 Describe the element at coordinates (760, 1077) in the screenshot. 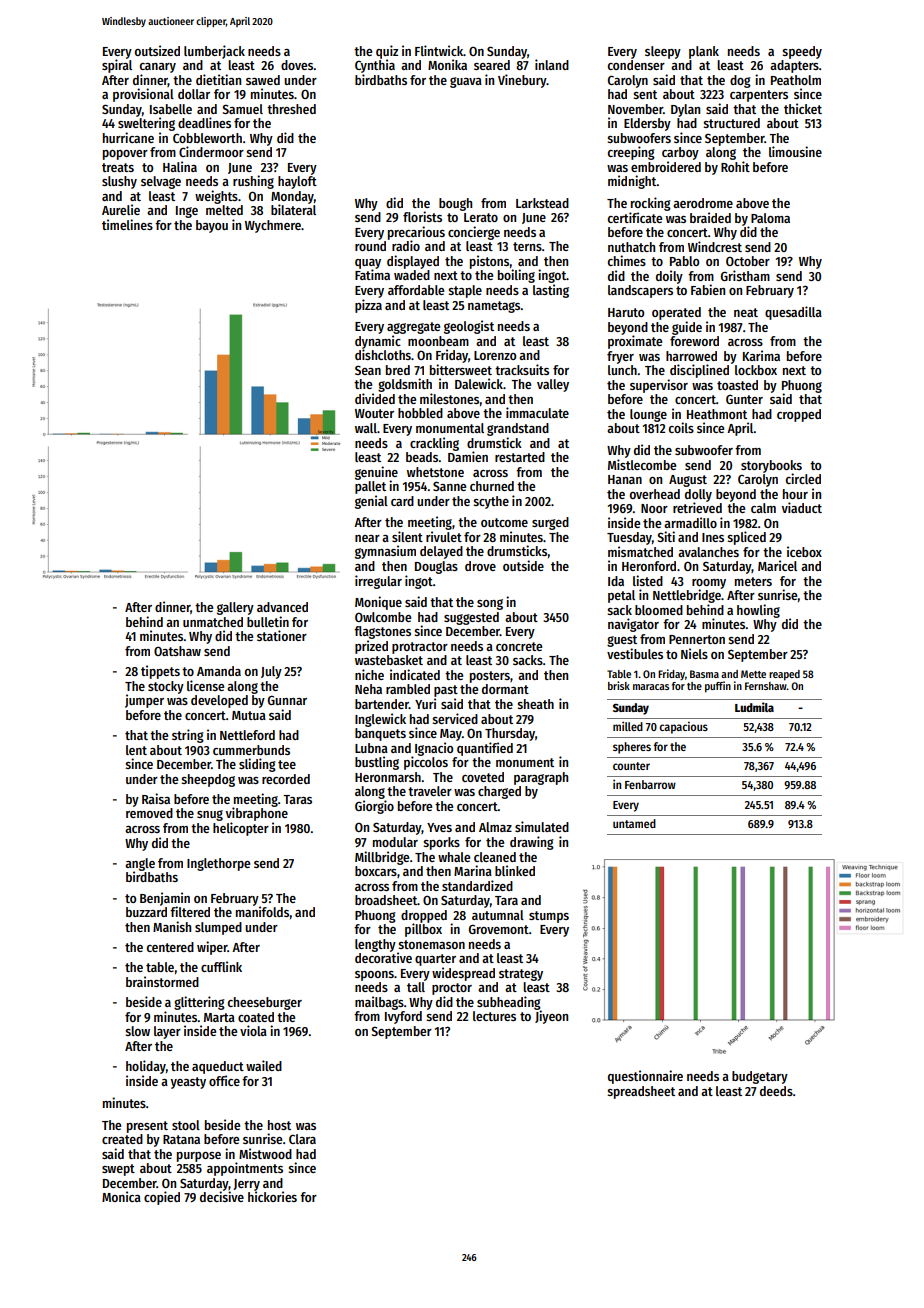

I see `budgetary` at that location.
